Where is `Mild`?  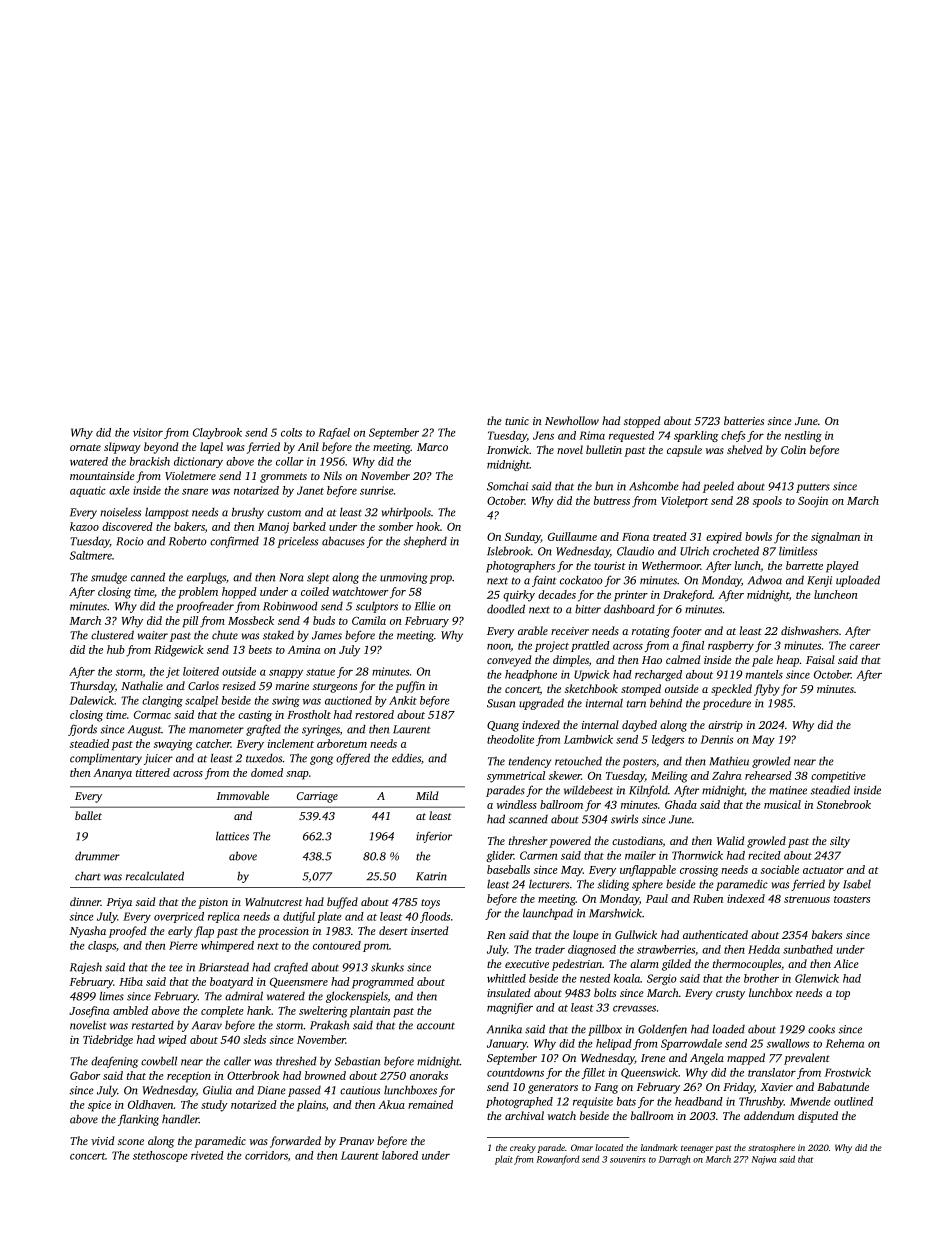 Mild is located at coordinates (427, 795).
